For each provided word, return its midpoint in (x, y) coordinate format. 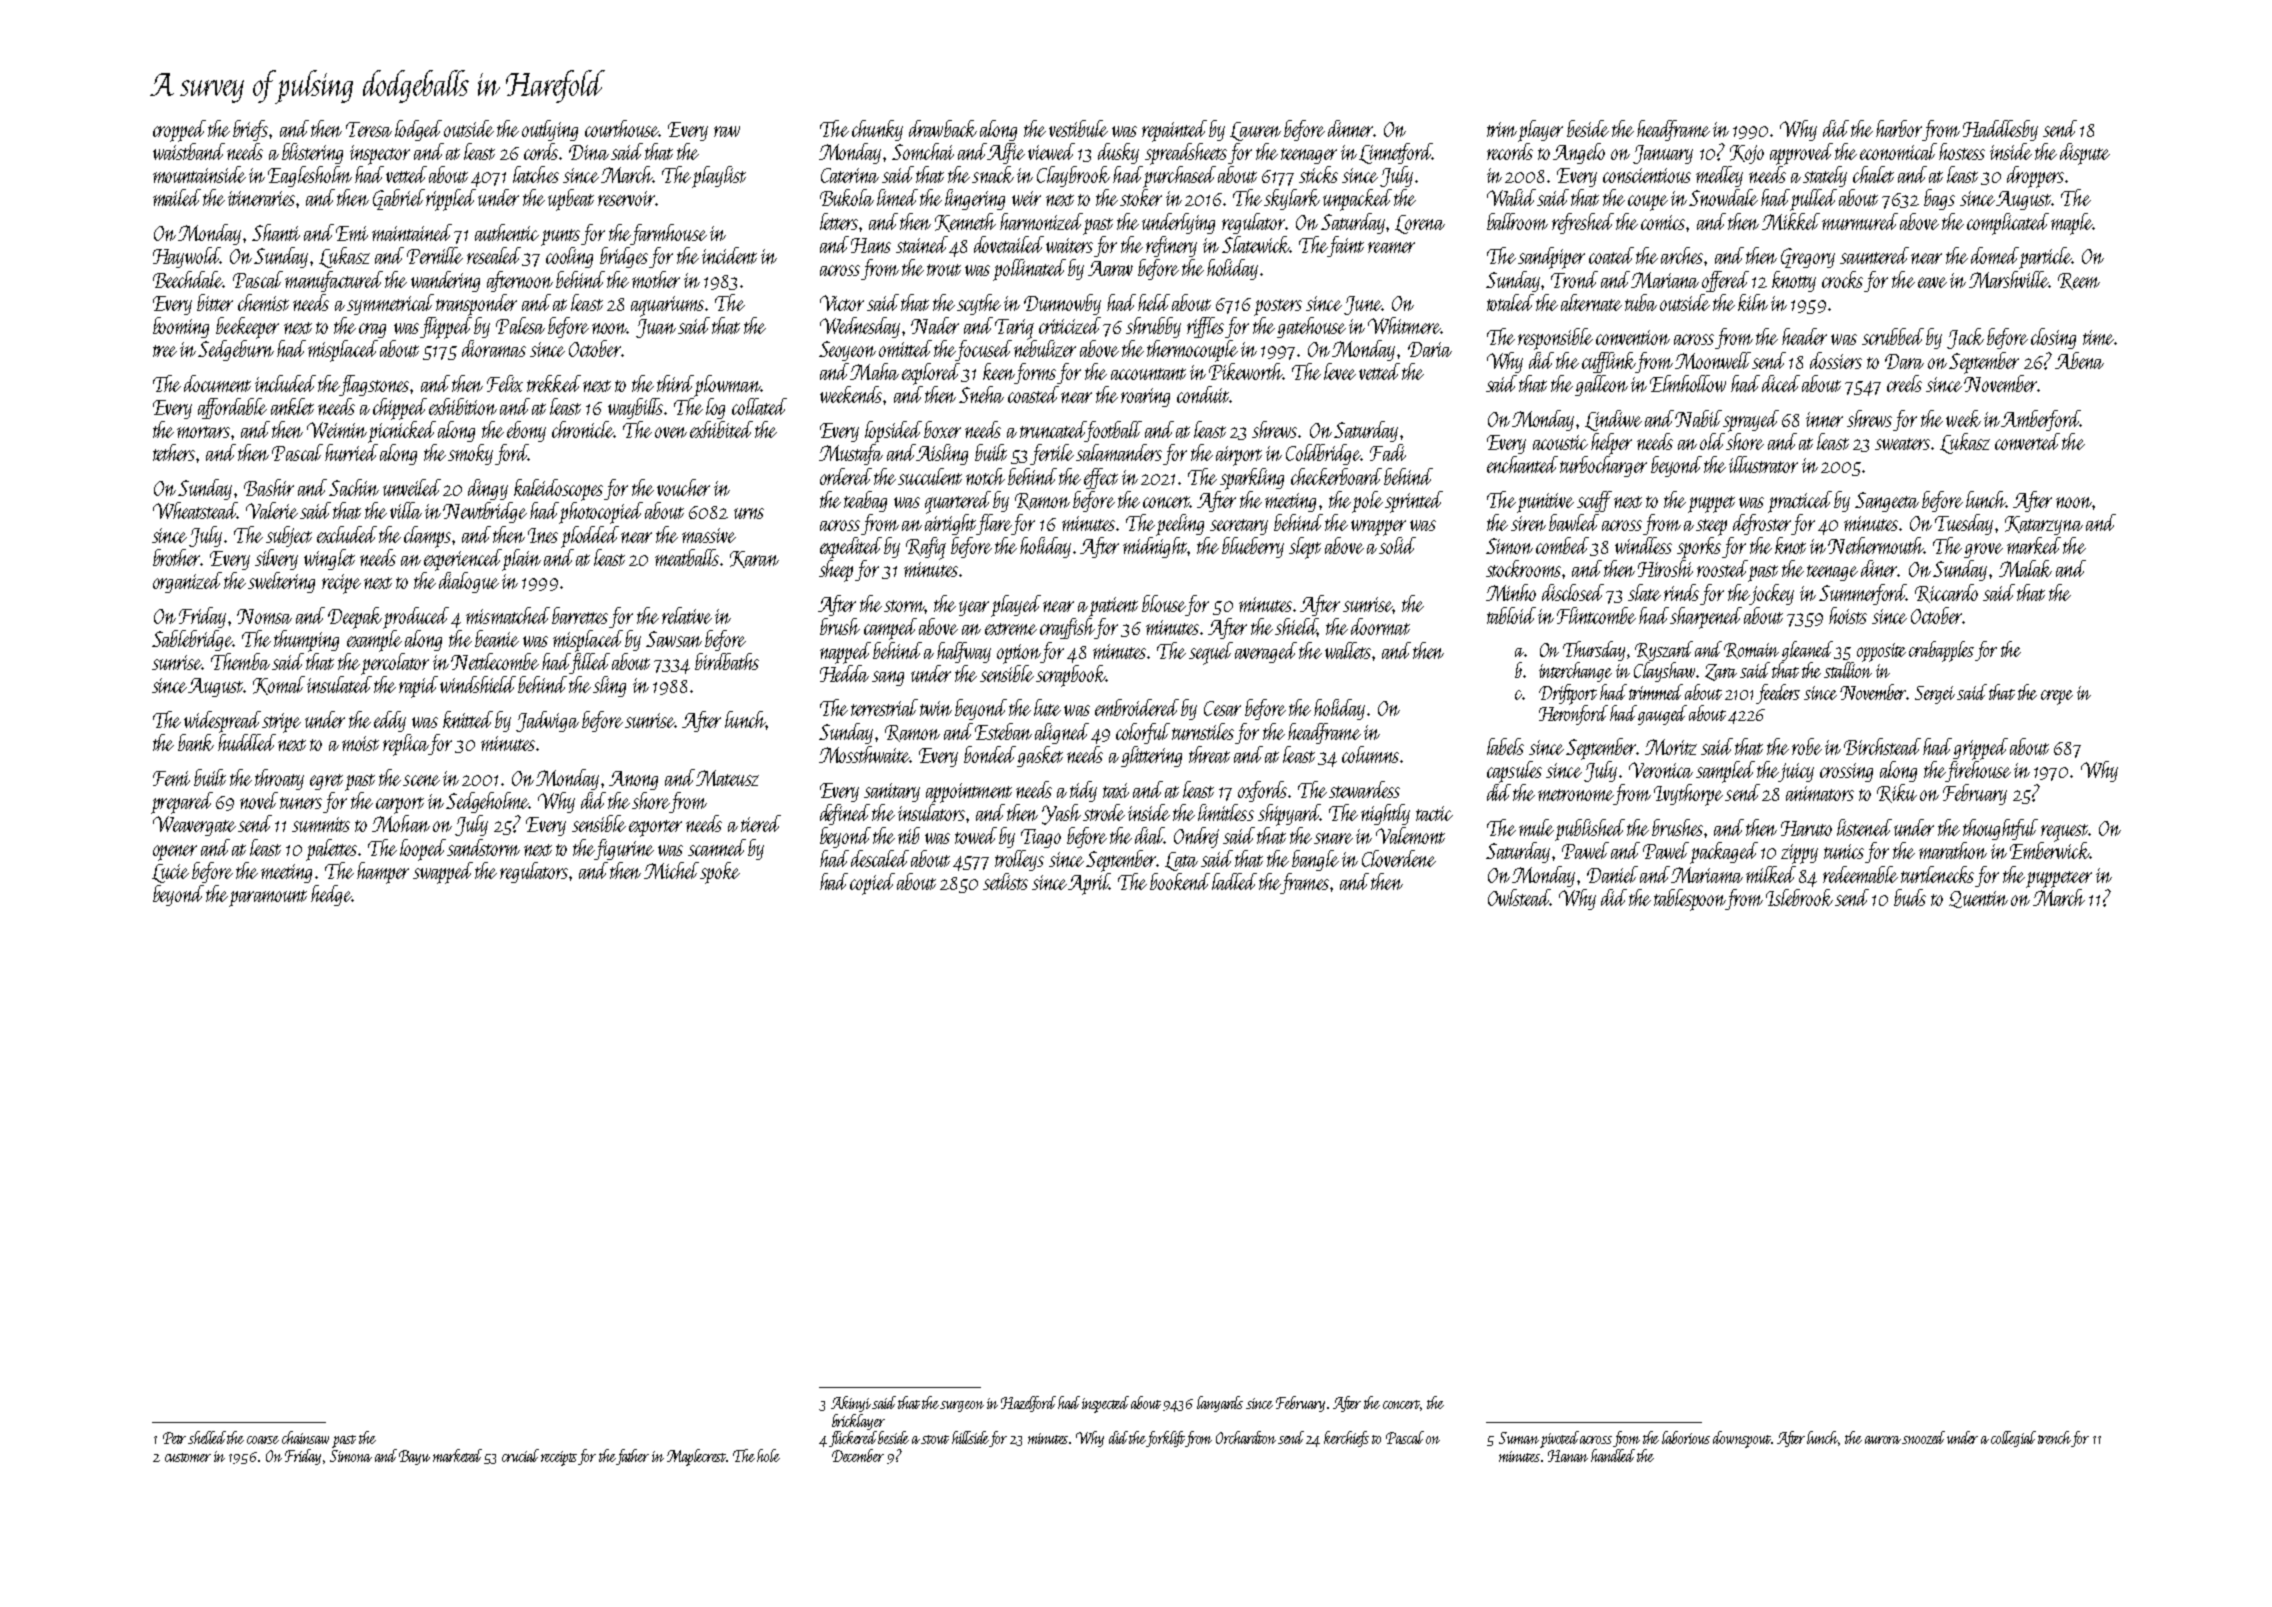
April (1090, 884)
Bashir (269, 487)
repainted (1174, 131)
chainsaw (305, 1437)
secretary (1239, 527)
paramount (268, 898)
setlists (1005, 881)
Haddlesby (2000, 130)
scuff (1594, 501)
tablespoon (1690, 900)
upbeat (571, 200)
